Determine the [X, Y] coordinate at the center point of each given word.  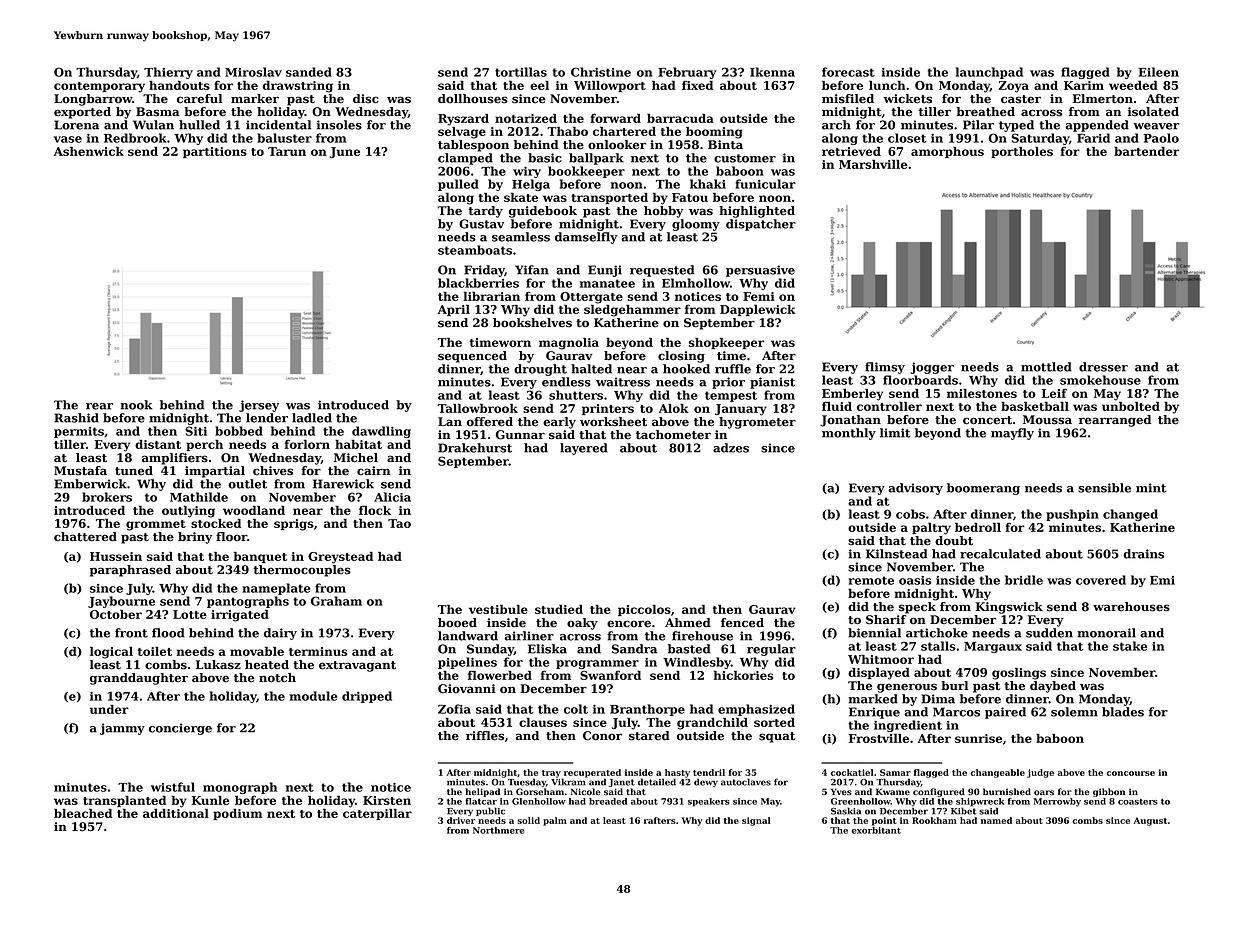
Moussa [1047, 420]
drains [1143, 554]
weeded [1133, 85]
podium [237, 814]
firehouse [702, 636]
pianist [772, 383]
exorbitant [876, 830]
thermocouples [302, 571]
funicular [765, 184]
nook [136, 405]
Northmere [498, 830]
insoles [339, 125]
